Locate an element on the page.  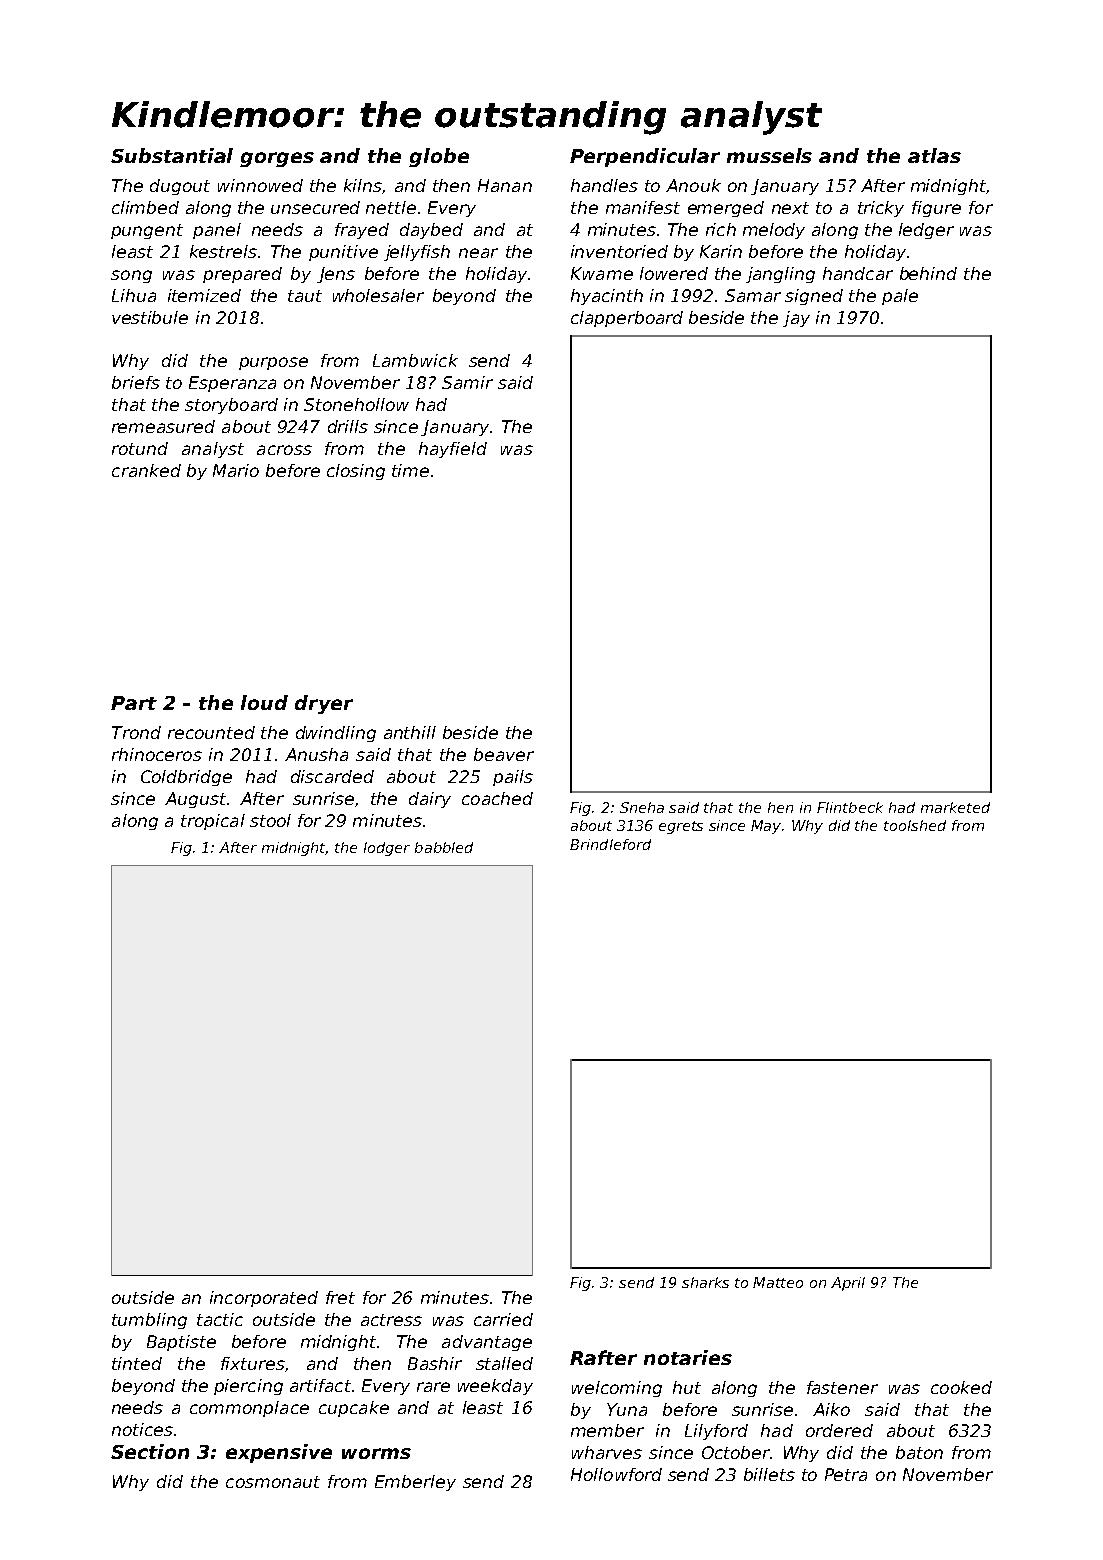
tropical is located at coordinates (213, 822).
